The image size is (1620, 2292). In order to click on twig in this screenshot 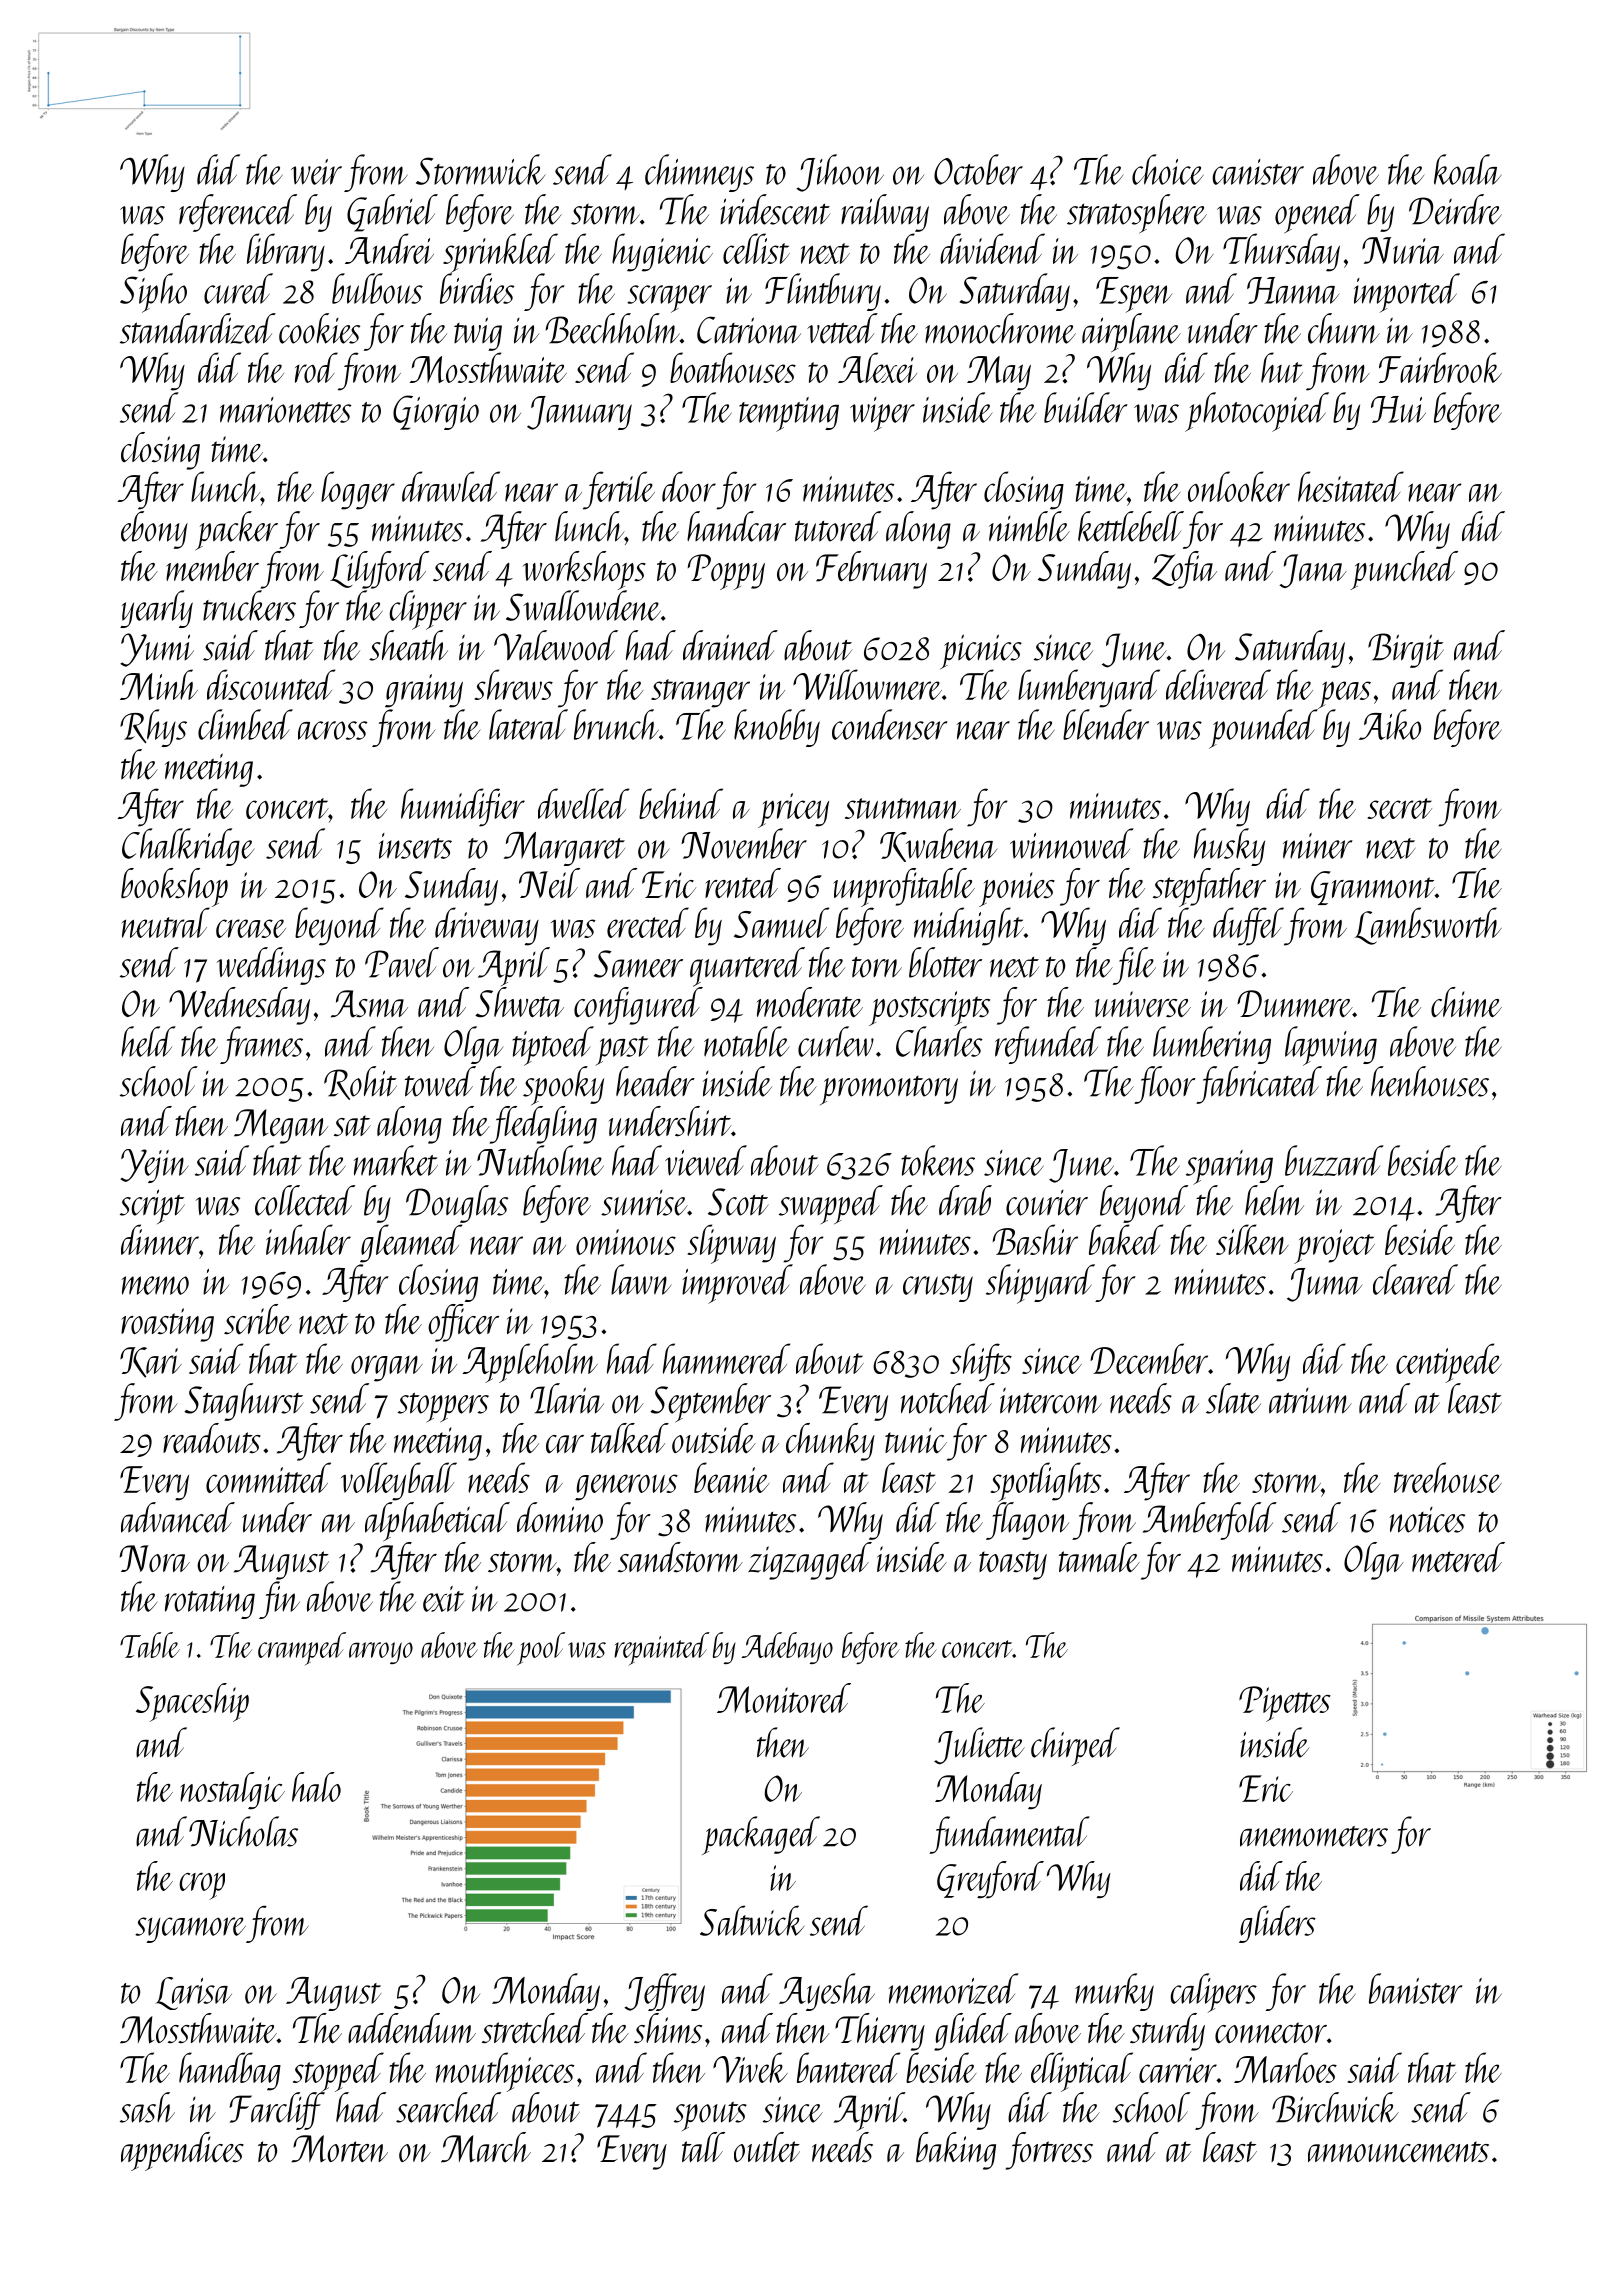, I will do `click(478, 334)`.
